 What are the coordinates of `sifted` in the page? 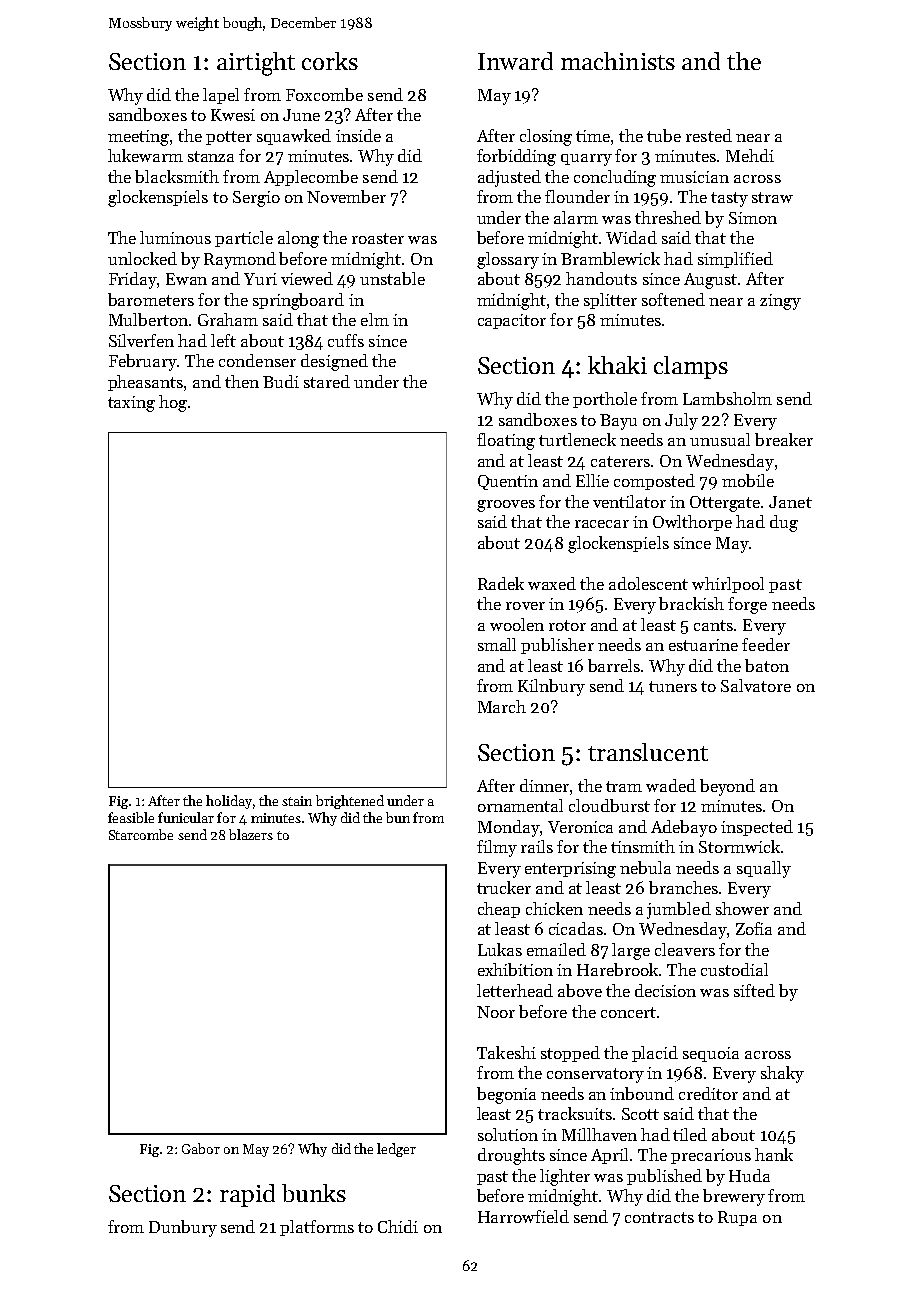 It's located at (754, 990).
